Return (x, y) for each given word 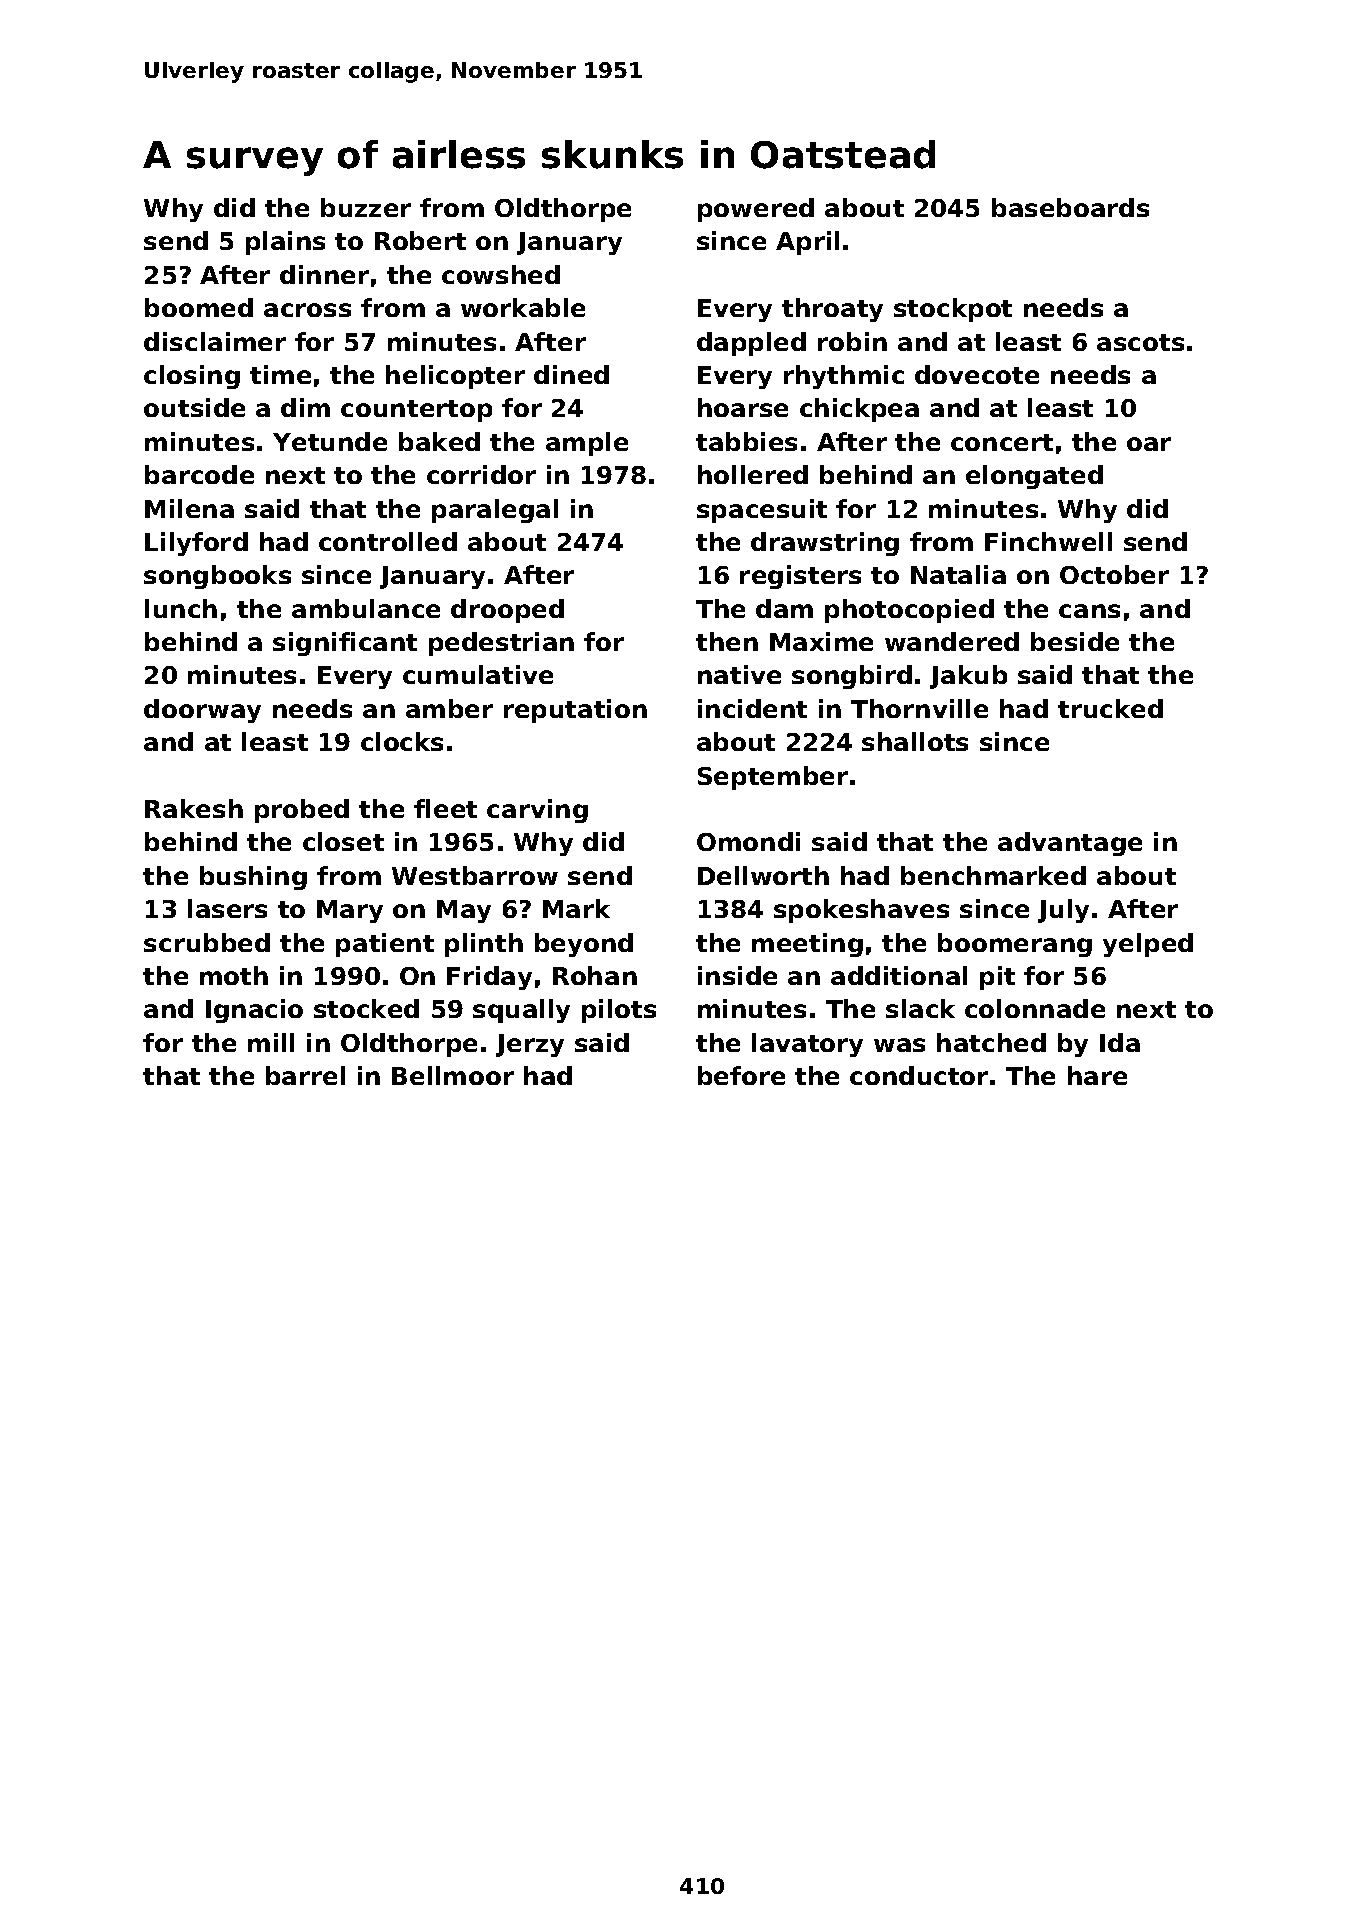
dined (571, 374)
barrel (305, 1075)
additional (899, 975)
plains (285, 243)
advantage (1070, 844)
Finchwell (1048, 541)
